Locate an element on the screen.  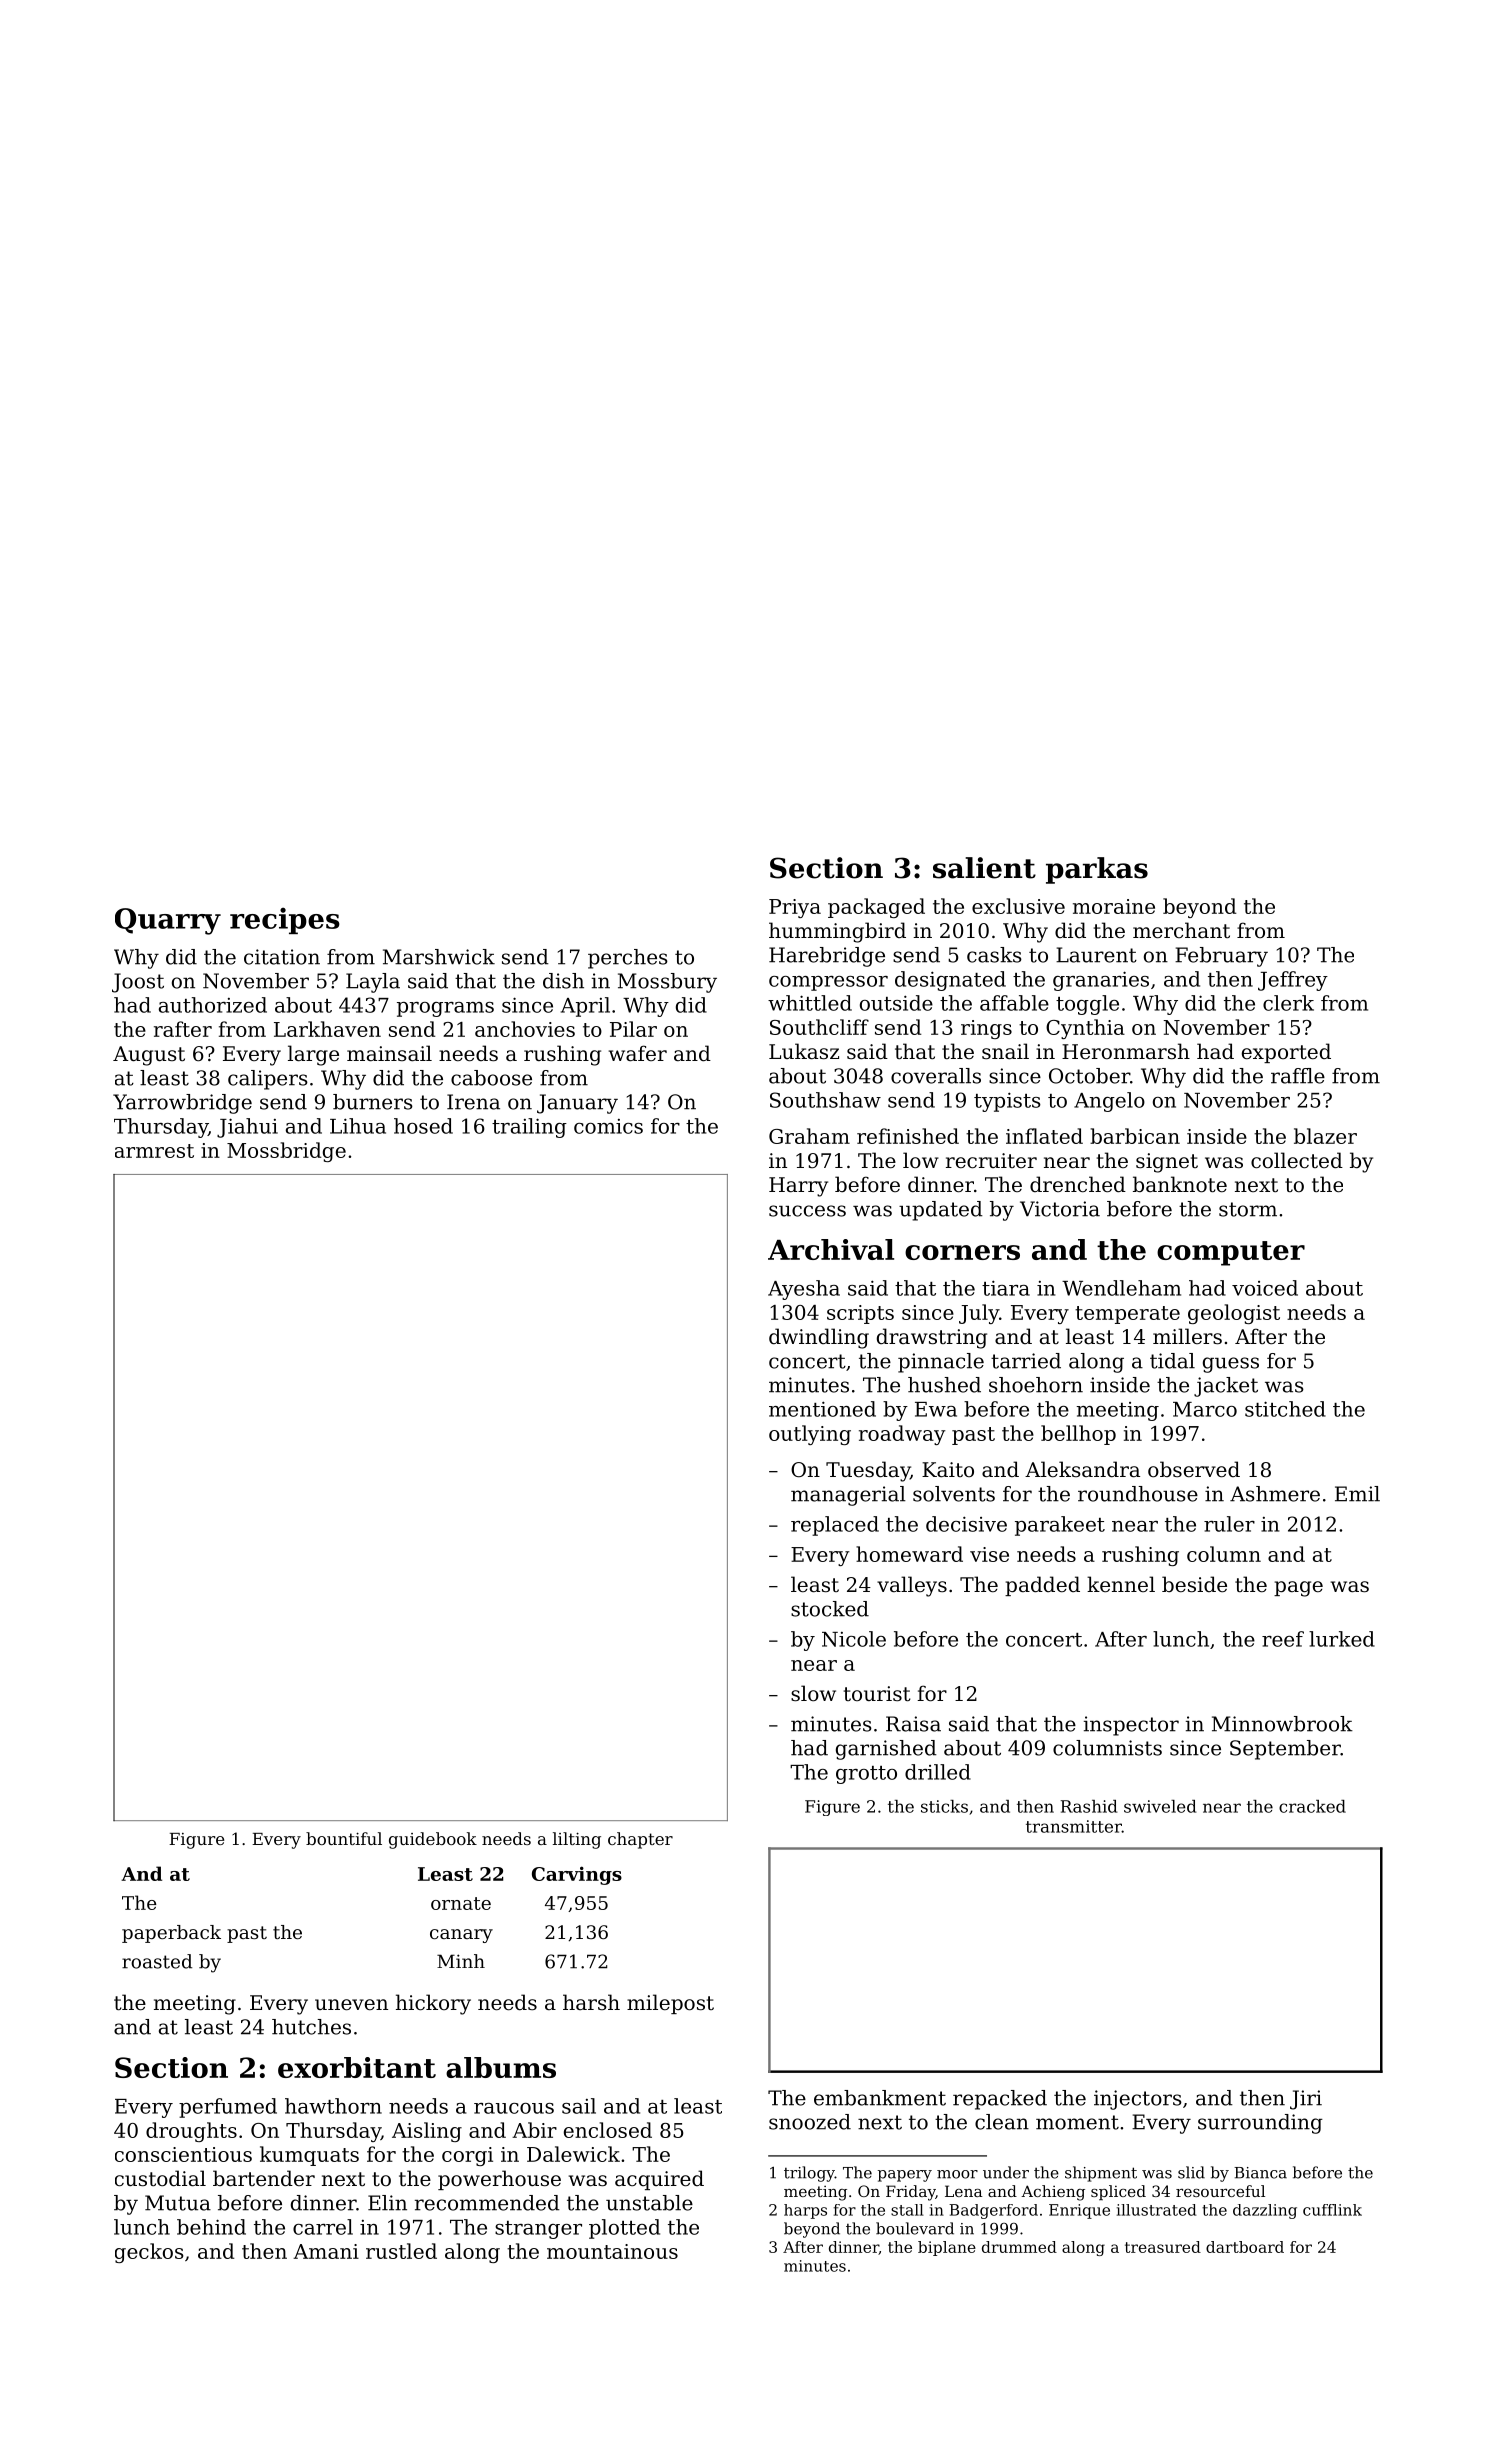
Emil is located at coordinates (1357, 1494).
